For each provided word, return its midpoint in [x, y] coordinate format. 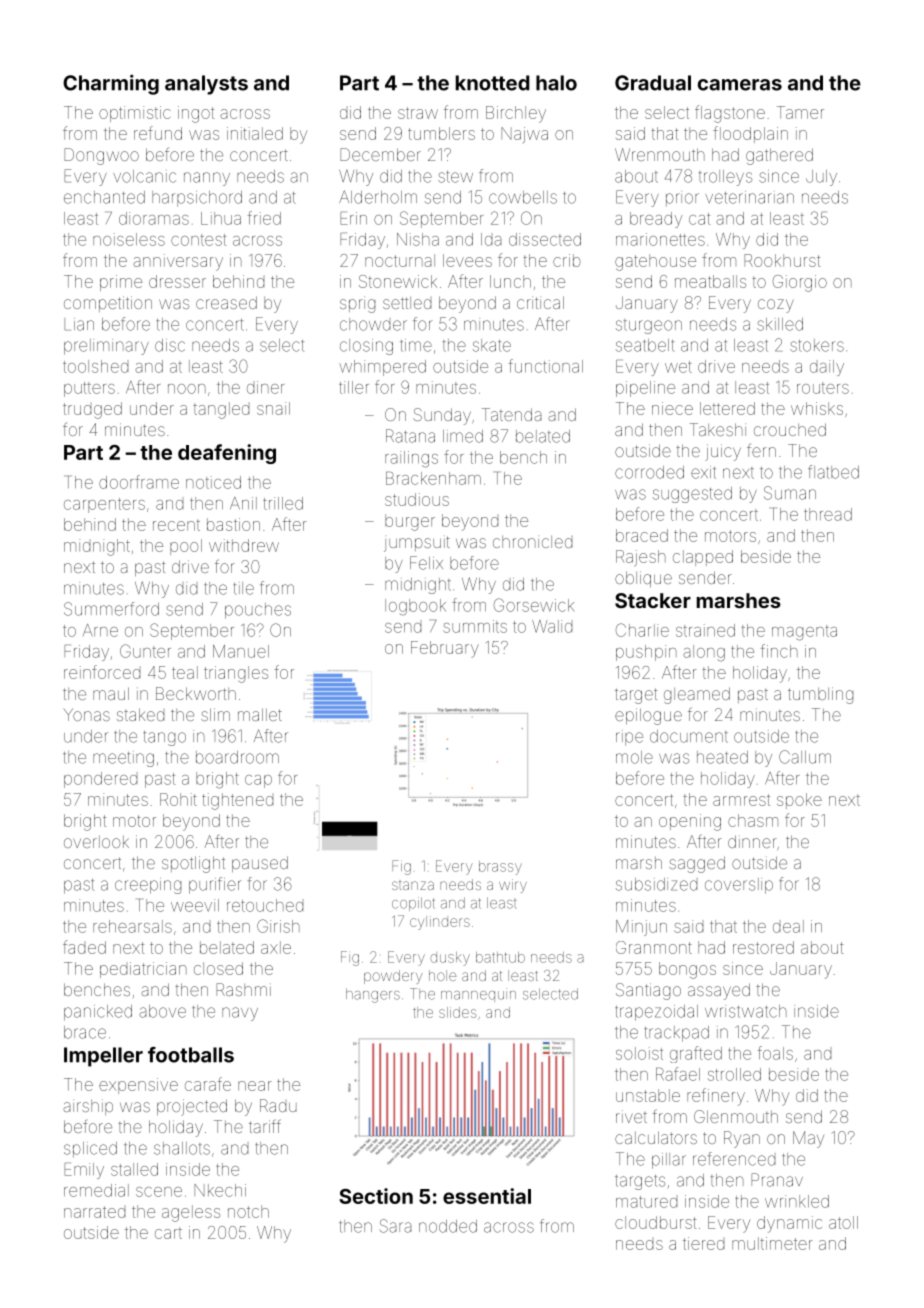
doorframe [139, 482]
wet [678, 367]
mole [634, 757]
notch [248, 1211]
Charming [111, 84]
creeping [148, 886]
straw [418, 113]
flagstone [730, 114]
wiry [513, 886]
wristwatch [746, 1011]
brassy [500, 868]
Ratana [410, 436]
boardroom [237, 757]
